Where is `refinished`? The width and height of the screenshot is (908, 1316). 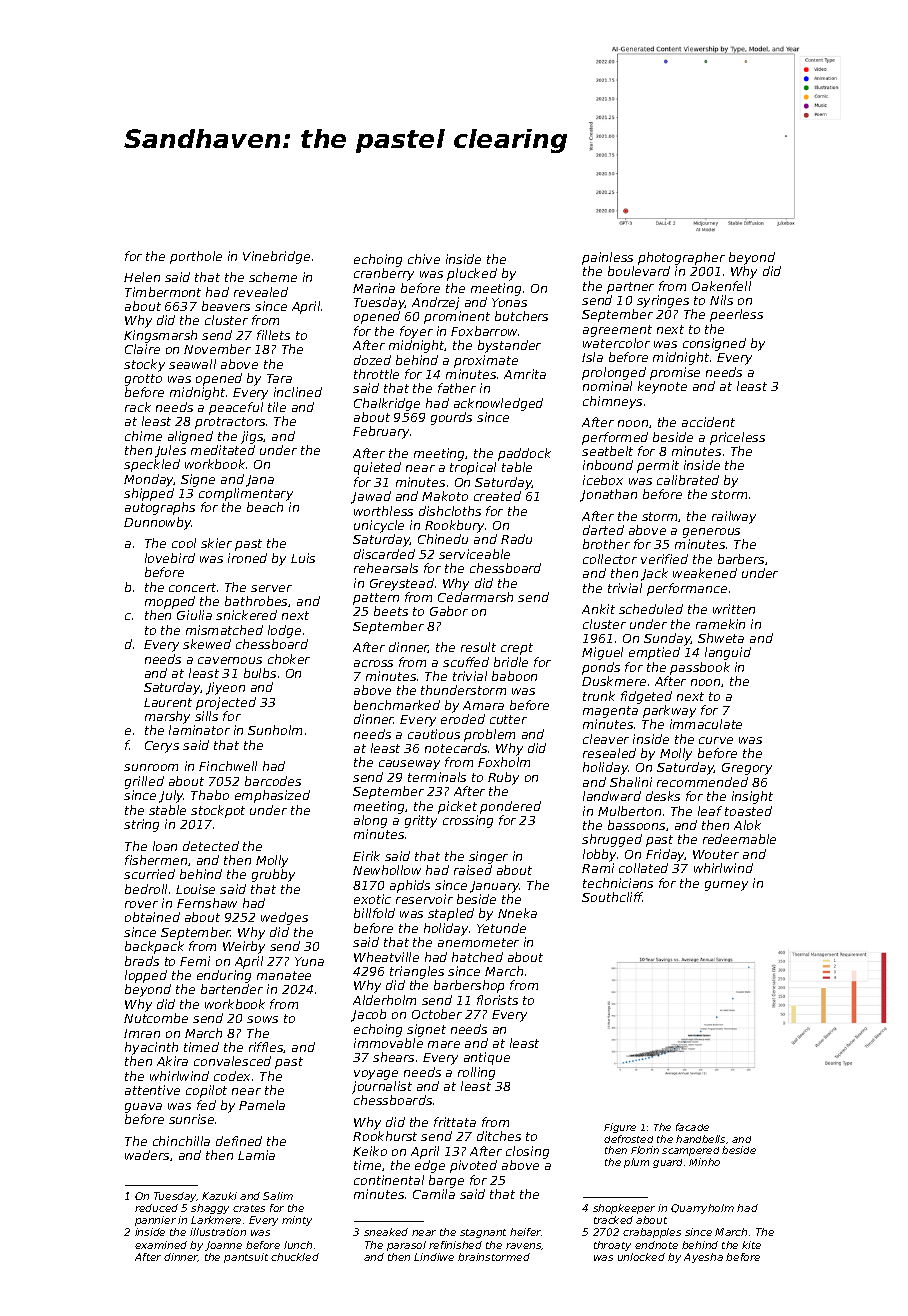
refinished is located at coordinates (455, 1245).
